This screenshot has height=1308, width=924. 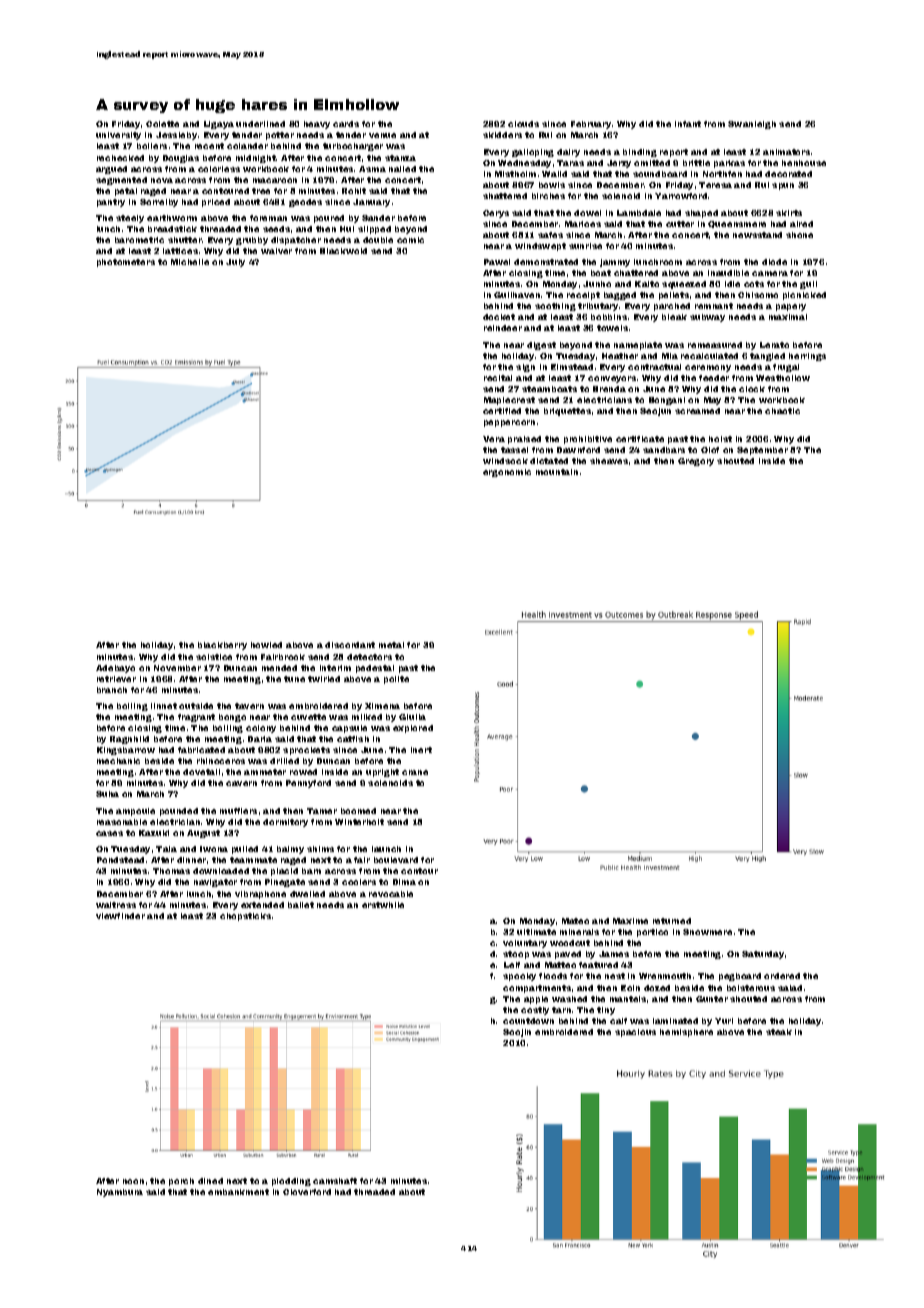 I want to click on Suha, so click(x=107, y=794).
